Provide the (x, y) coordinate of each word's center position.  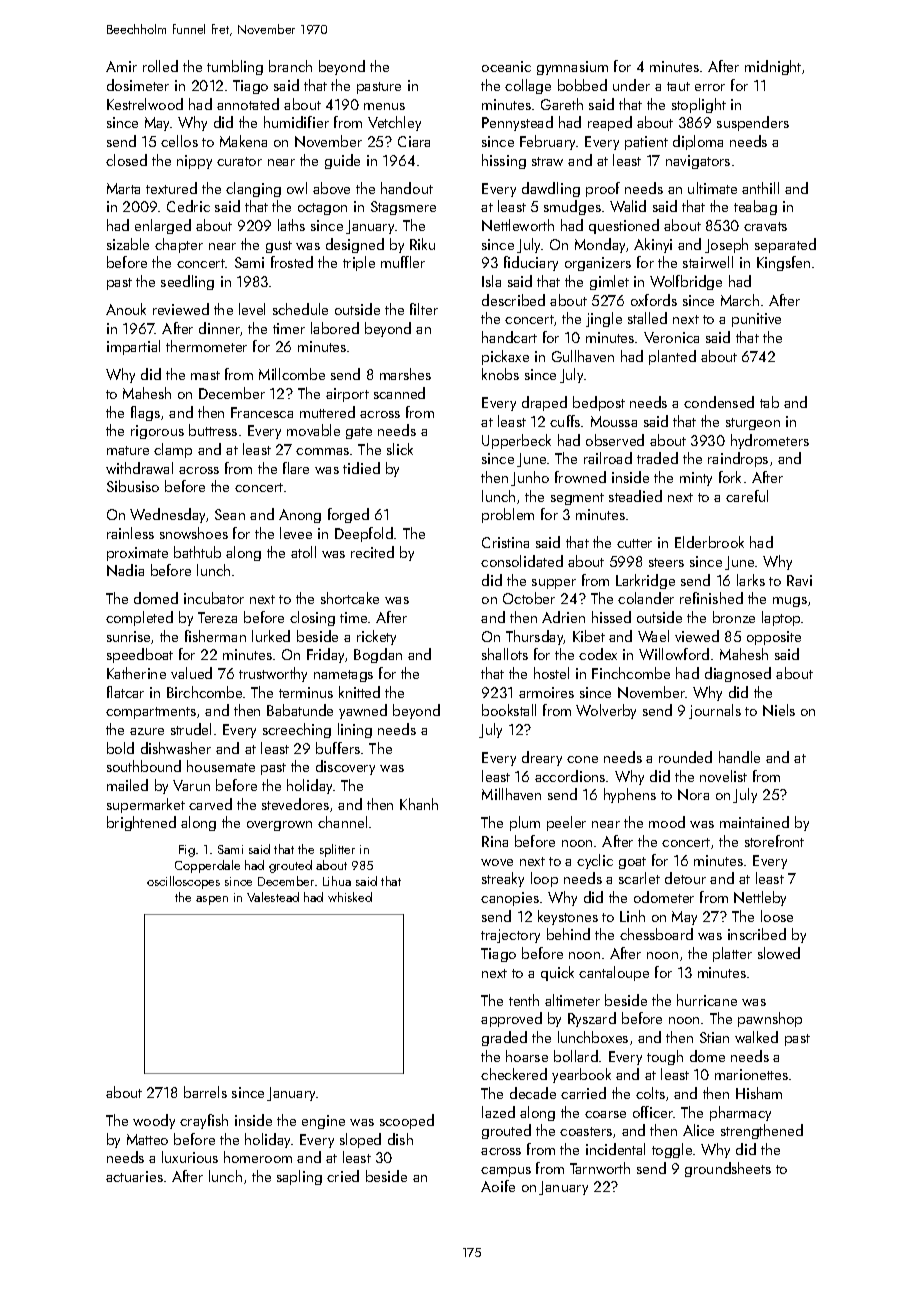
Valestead (273, 897)
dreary (542, 758)
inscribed (757, 934)
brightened (141, 823)
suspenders (753, 123)
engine (323, 1122)
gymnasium (572, 68)
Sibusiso (133, 486)
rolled (160, 66)
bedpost (599, 403)
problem (508, 515)
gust (279, 247)
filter (424, 309)
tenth (524, 1000)
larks (751, 580)
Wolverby (606, 711)
